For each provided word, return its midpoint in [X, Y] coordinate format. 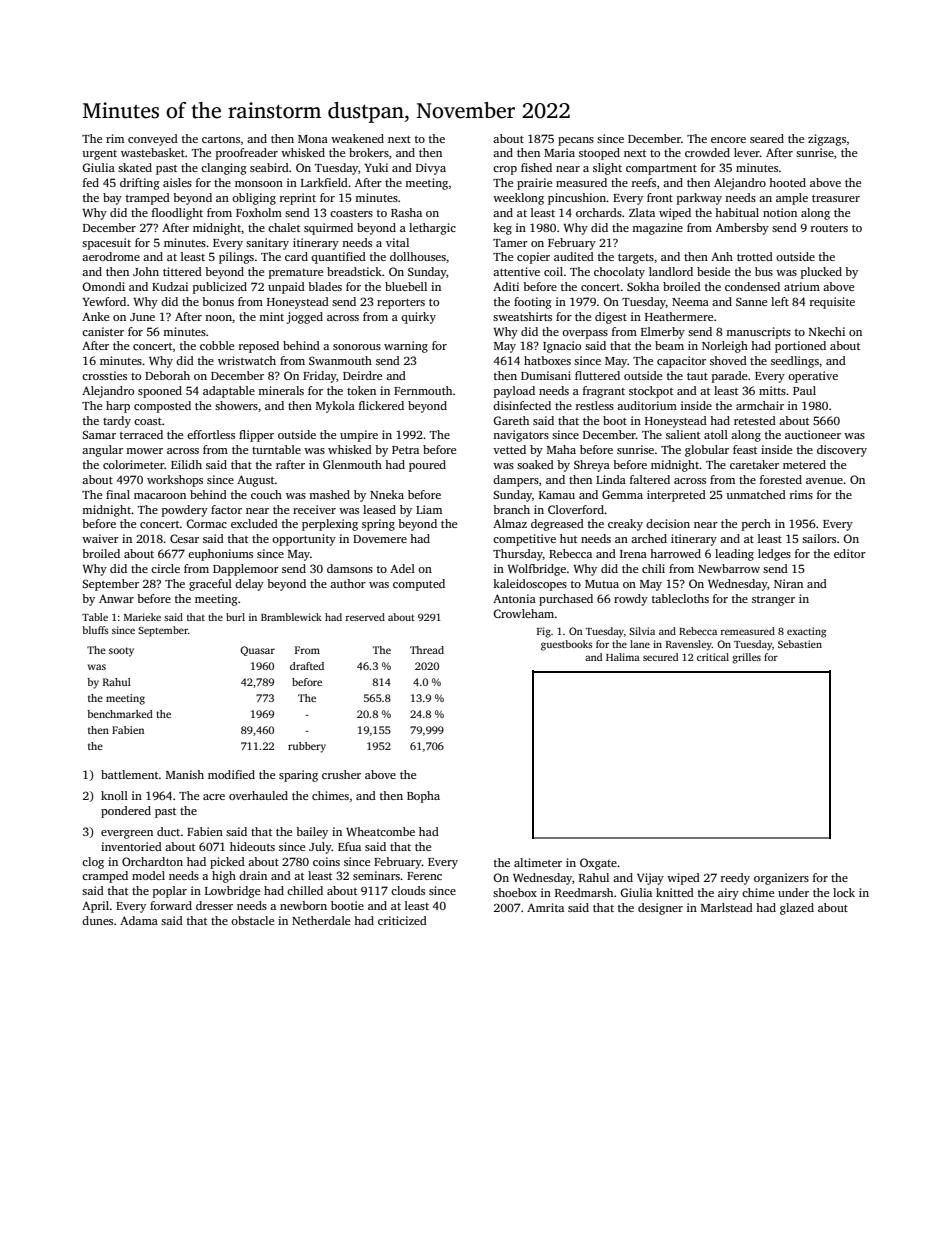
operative [813, 377]
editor [850, 553]
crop [505, 170]
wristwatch [247, 360]
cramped [105, 877]
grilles [746, 658]
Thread [427, 650]
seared [767, 138]
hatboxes [547, 360]
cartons [221, 139]
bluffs [95, 630]
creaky [625, 525]
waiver [100, 538]
